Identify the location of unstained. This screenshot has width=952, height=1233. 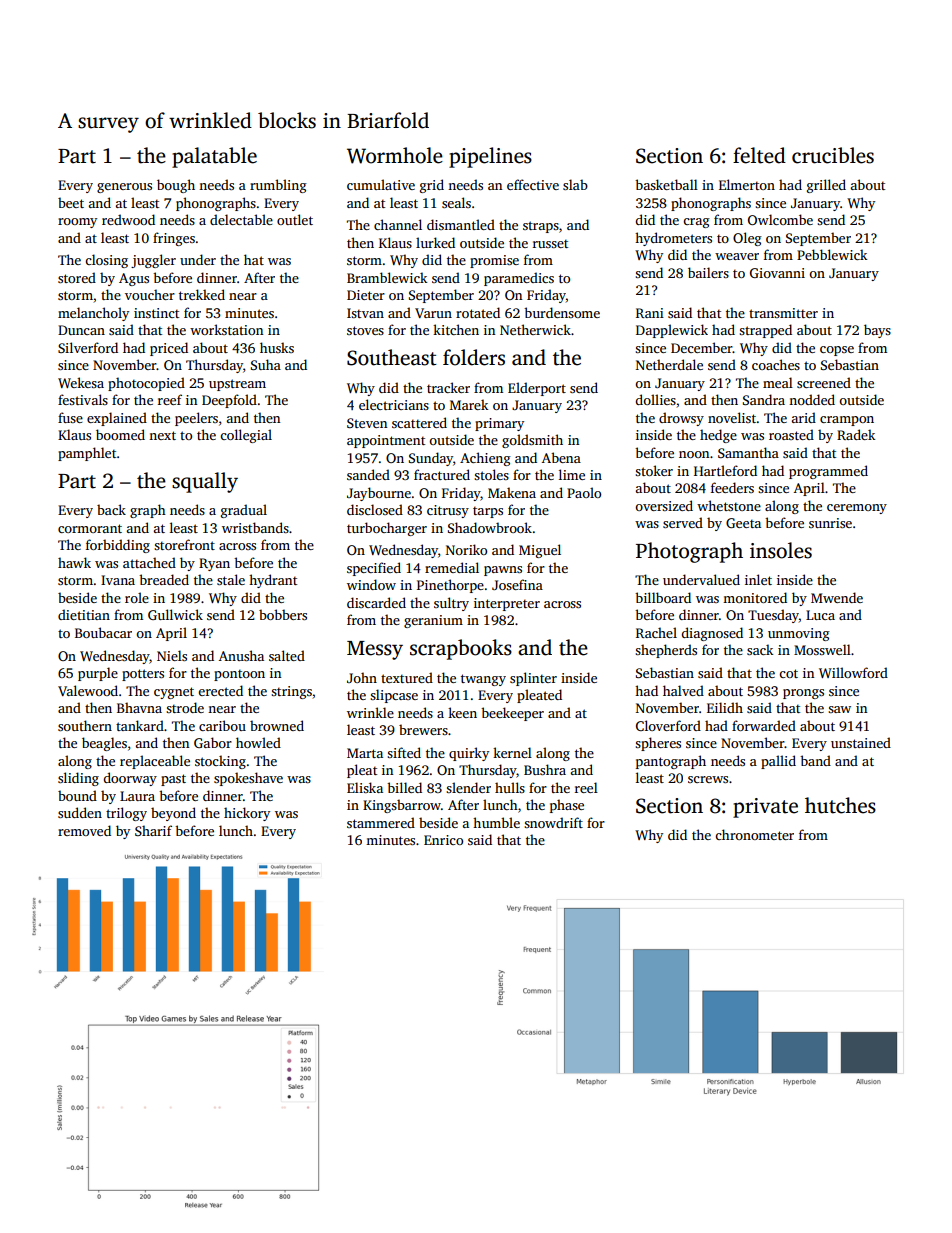
(861, 742).
